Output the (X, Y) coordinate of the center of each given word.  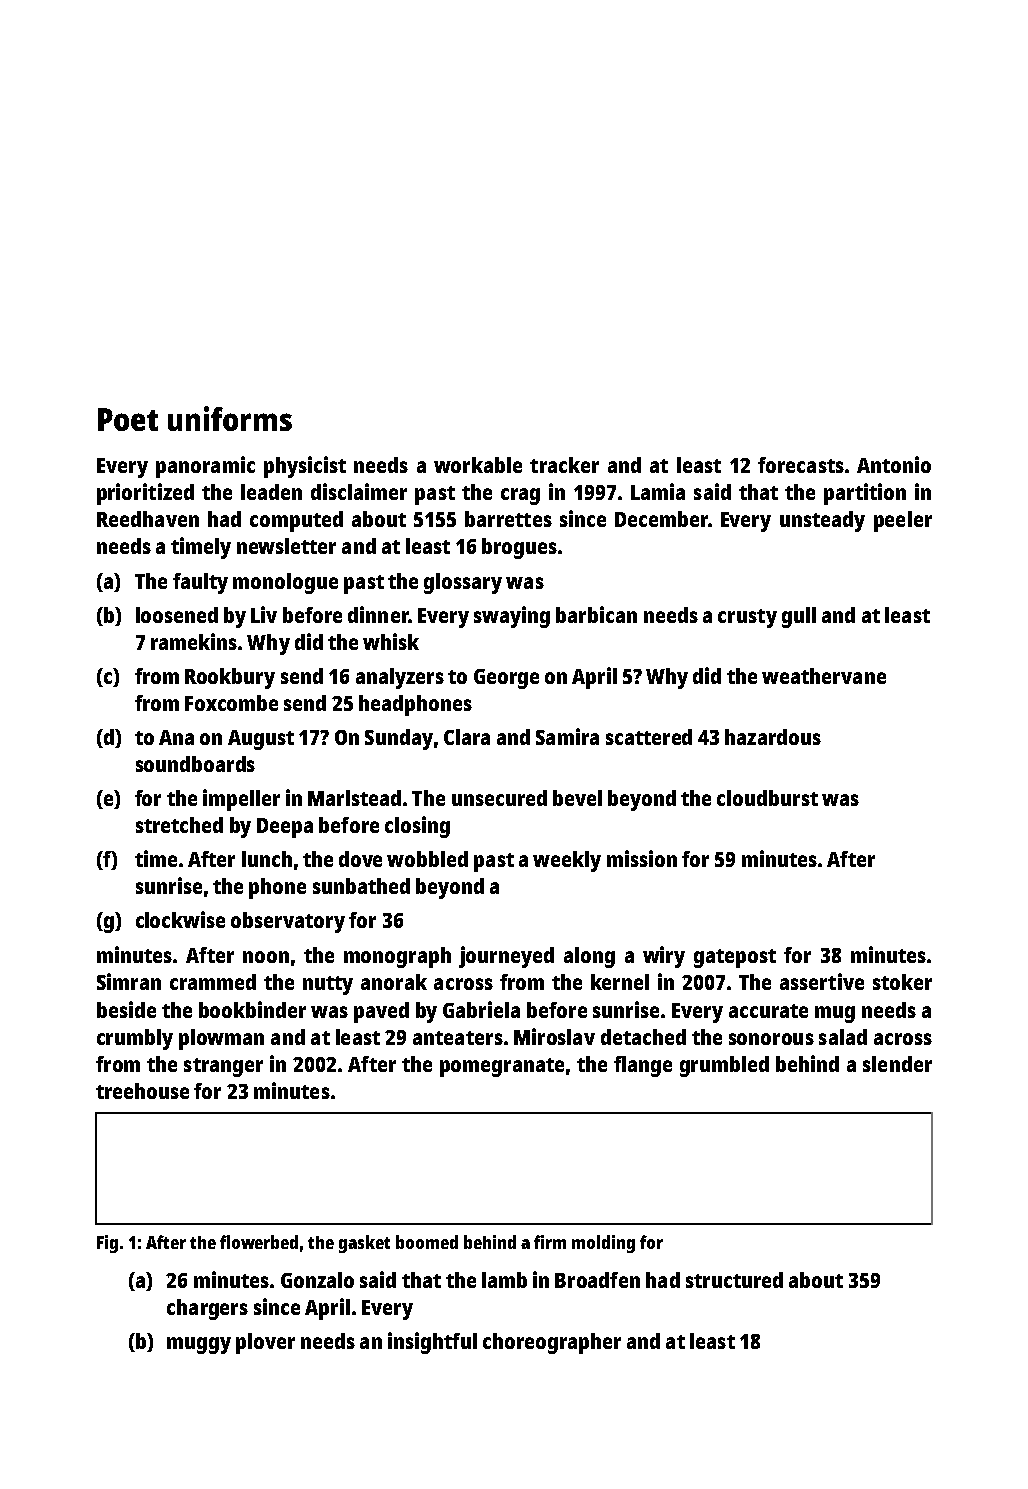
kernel (620, 982)
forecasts (801, 465)
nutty (328, 985)
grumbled (724, 1066)
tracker (564, 465)
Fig (107, 1244)
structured (734, 1280)
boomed (427, 1242)
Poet (128, 419)
